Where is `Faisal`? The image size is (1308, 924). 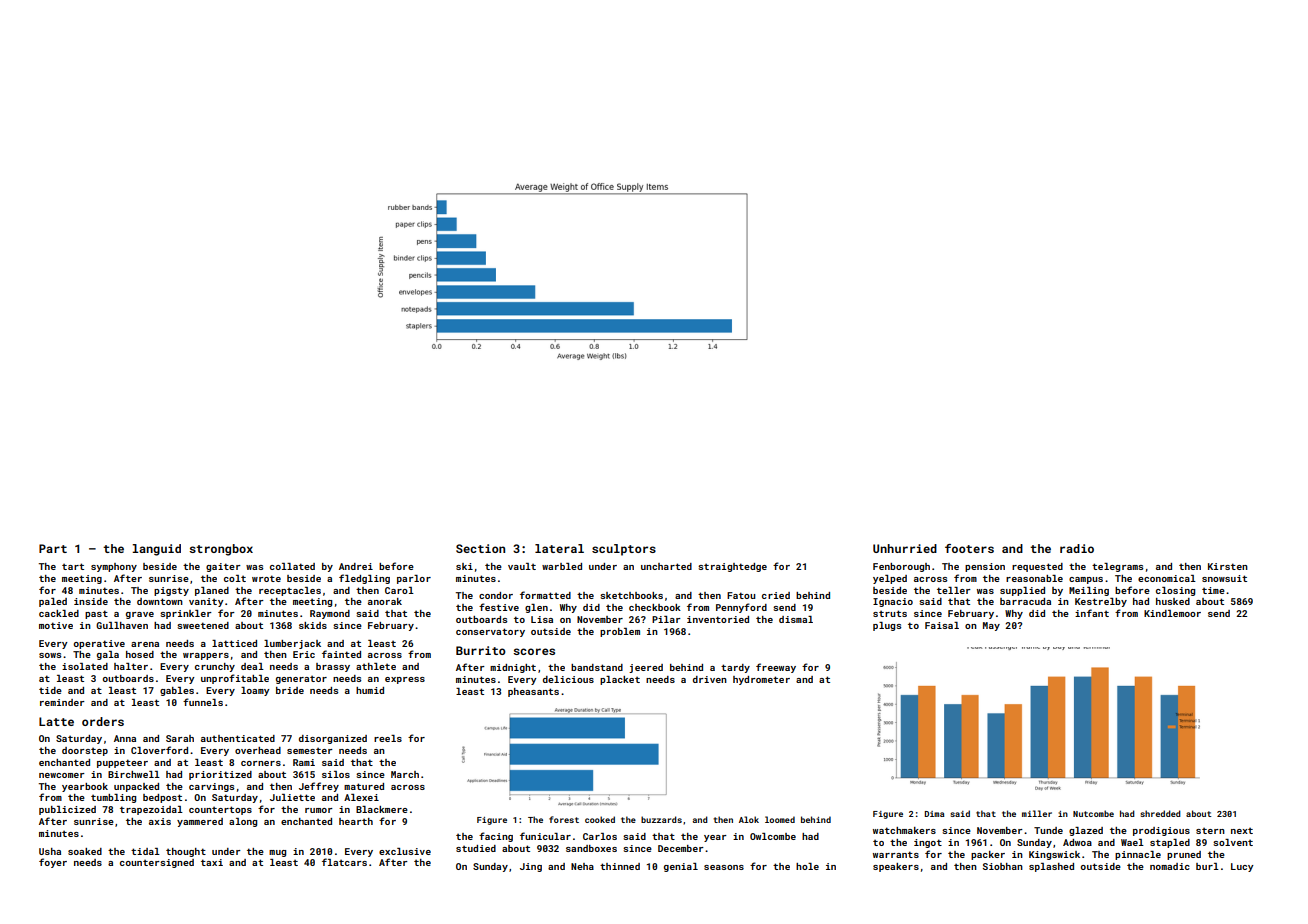 Faisal is located at coordinates (942, 625).
